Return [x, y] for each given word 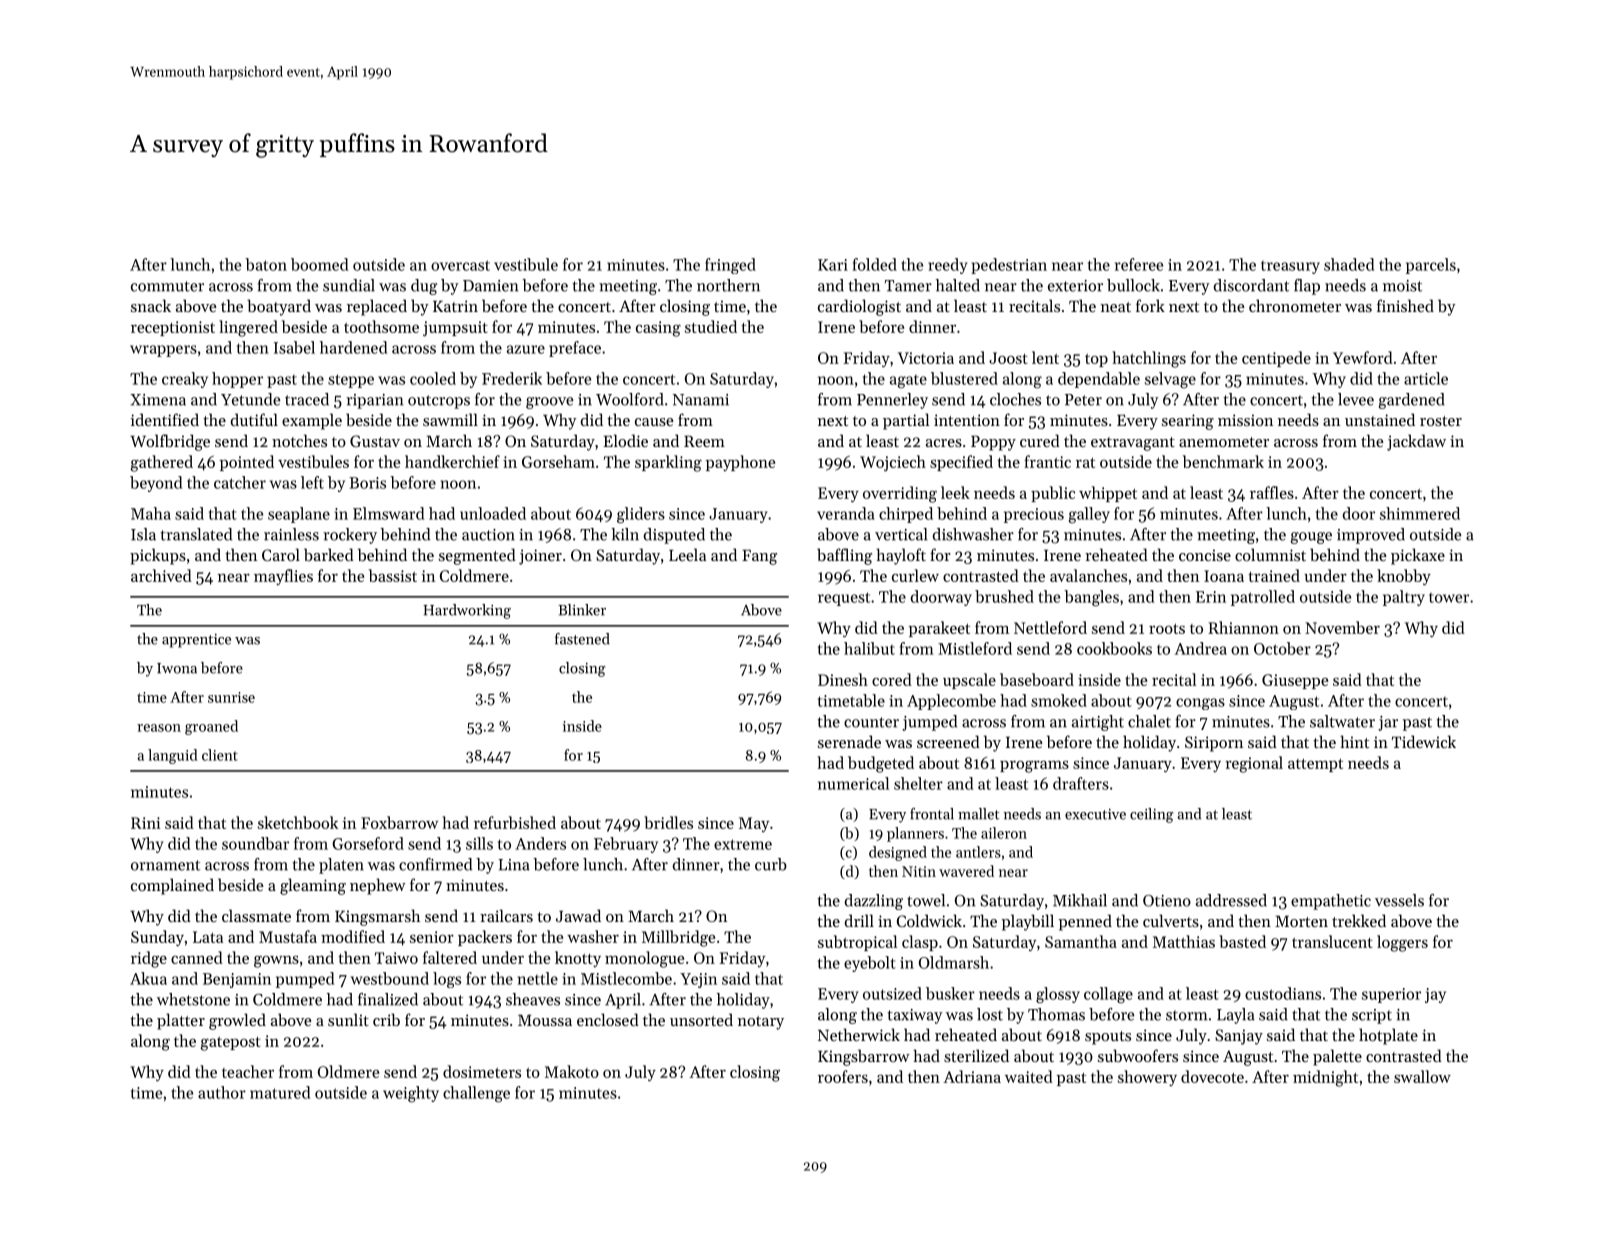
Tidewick [1424, 741]
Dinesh [843, 679]
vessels [1399, 900]
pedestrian [1009, 266]
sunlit [348, 1019]
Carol [281, 554]
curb [771, 864]
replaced [377, 307]
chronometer [1295, 305]
